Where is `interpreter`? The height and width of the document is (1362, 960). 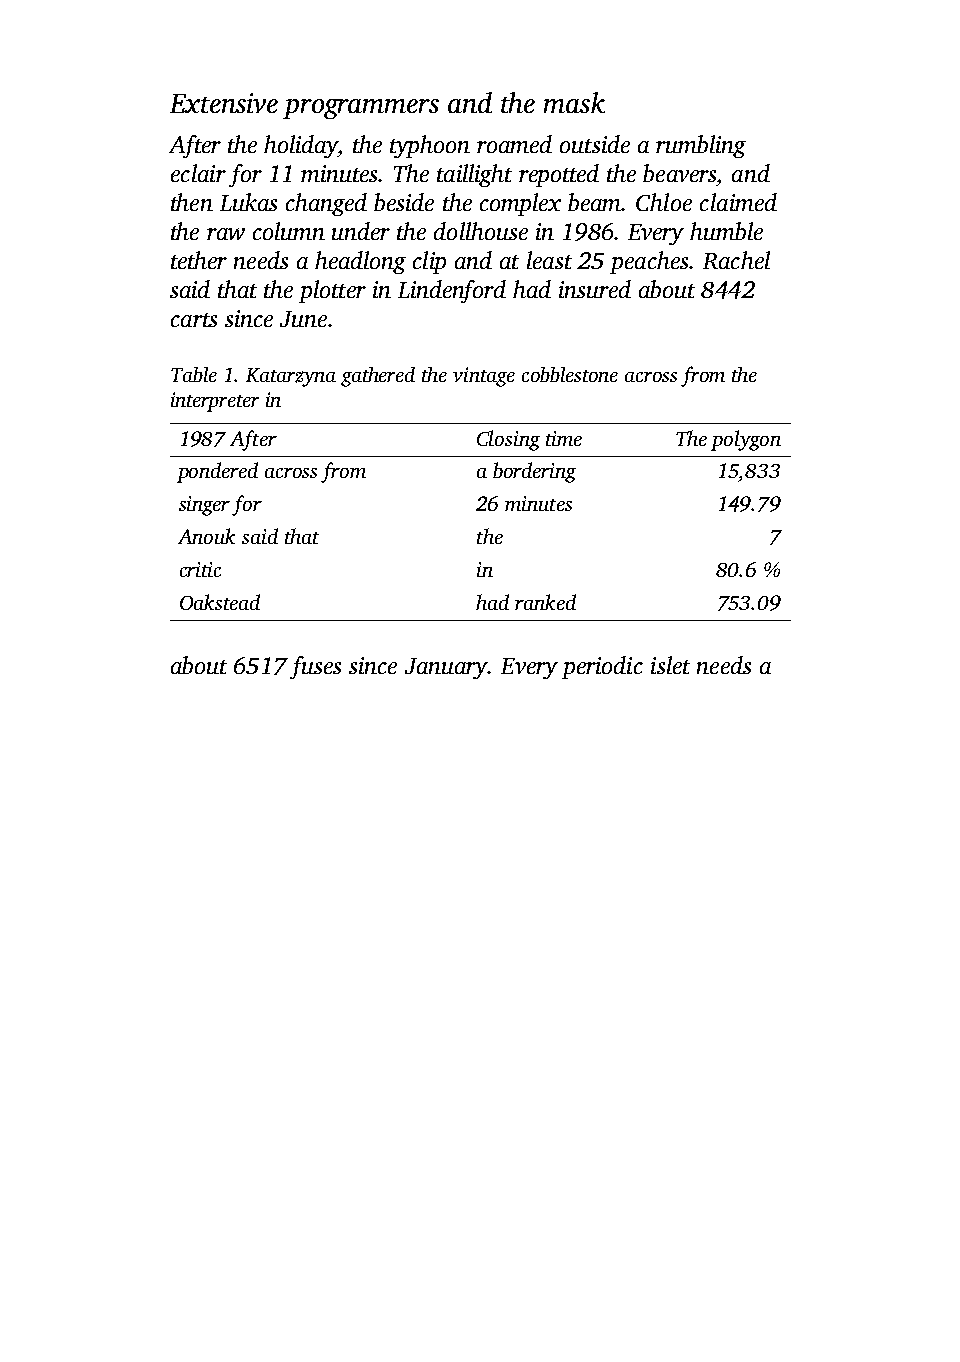
interpreter is located at coordinates (215, 402).
